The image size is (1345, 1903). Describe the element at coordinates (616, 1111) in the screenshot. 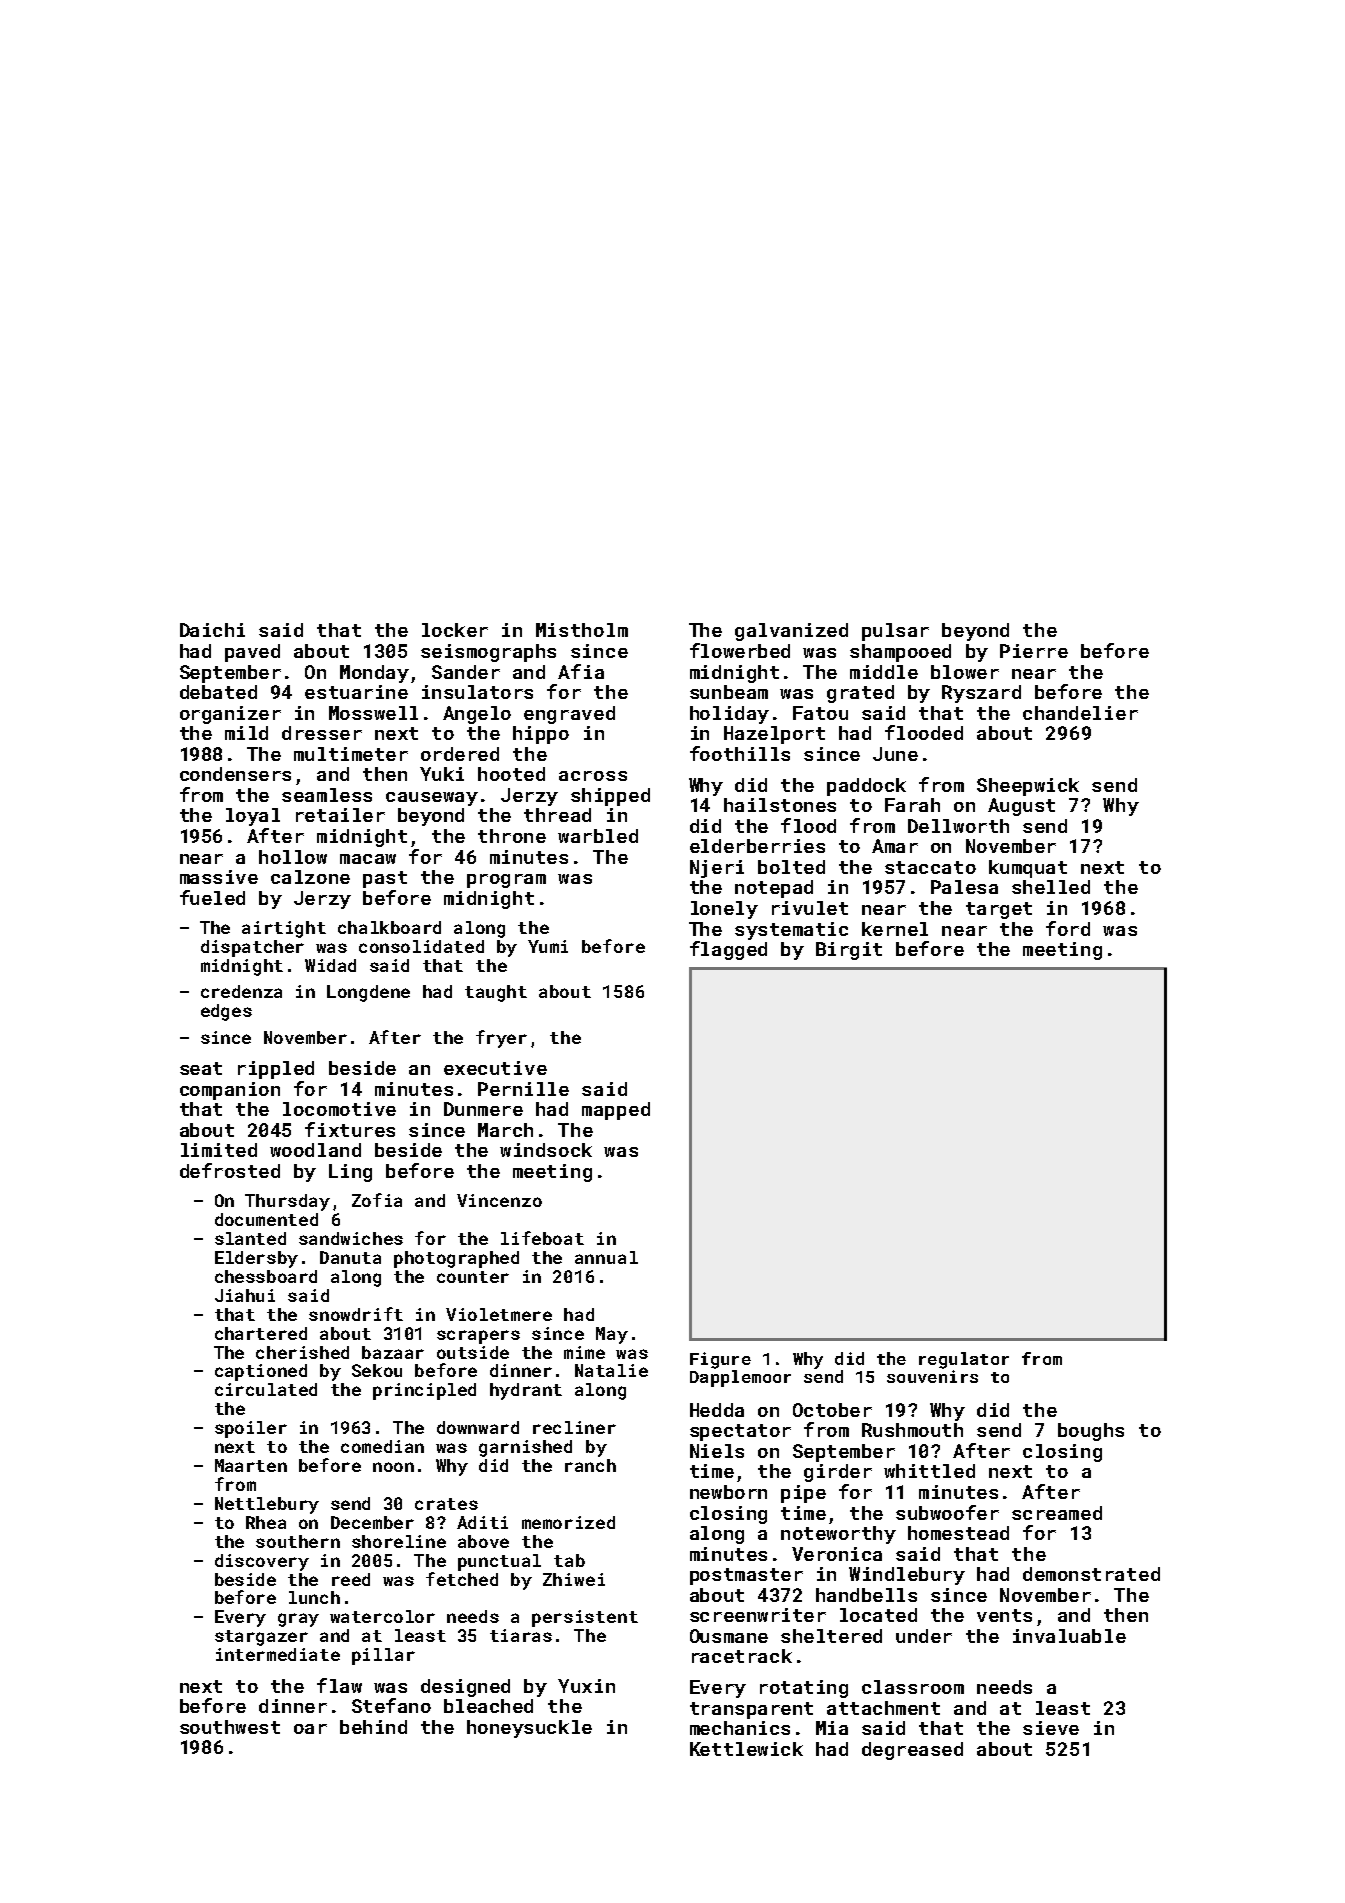

I see `mapped` at that location.
